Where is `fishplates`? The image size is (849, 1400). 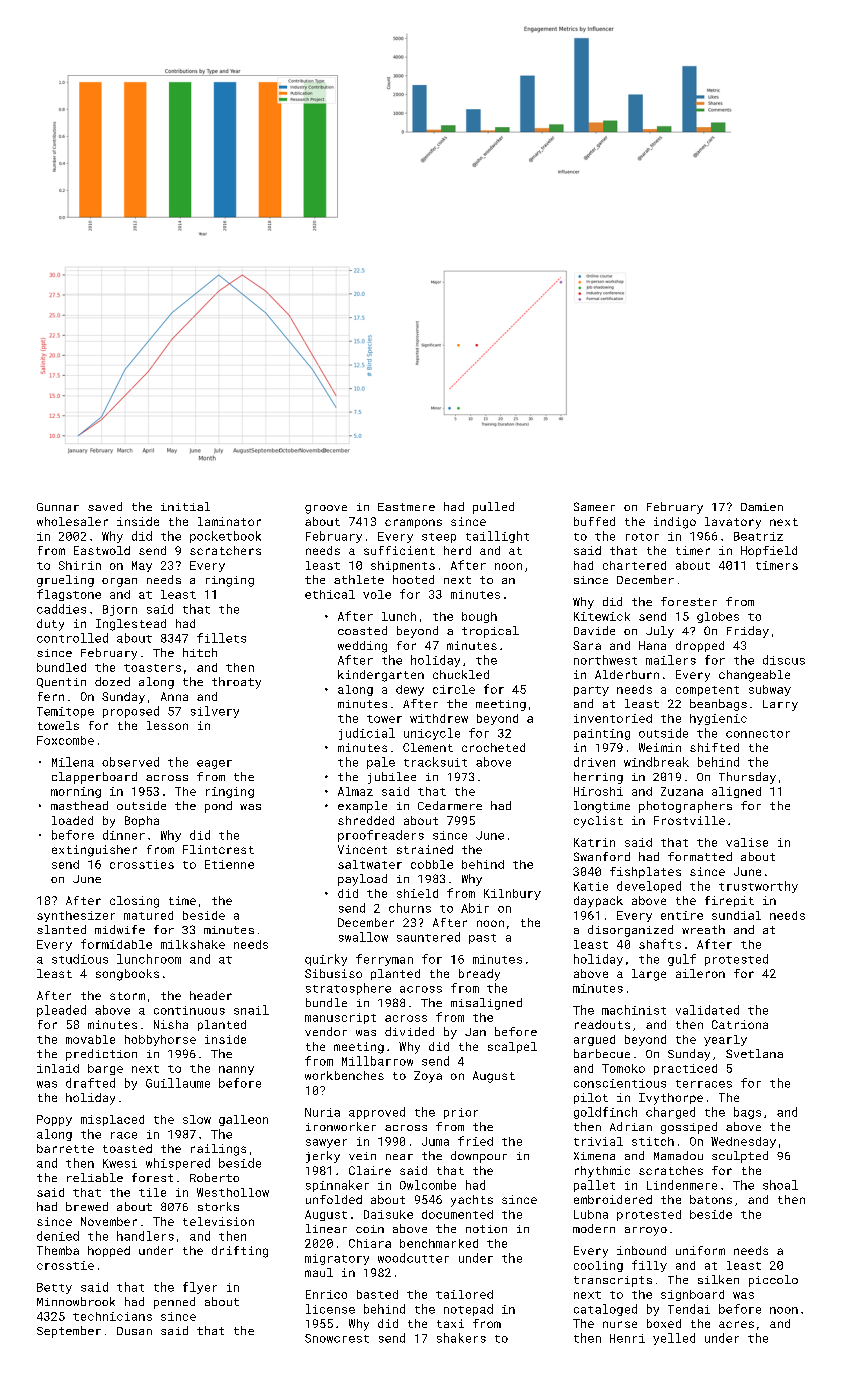
fishplates is located at coordinates (645, 872).
